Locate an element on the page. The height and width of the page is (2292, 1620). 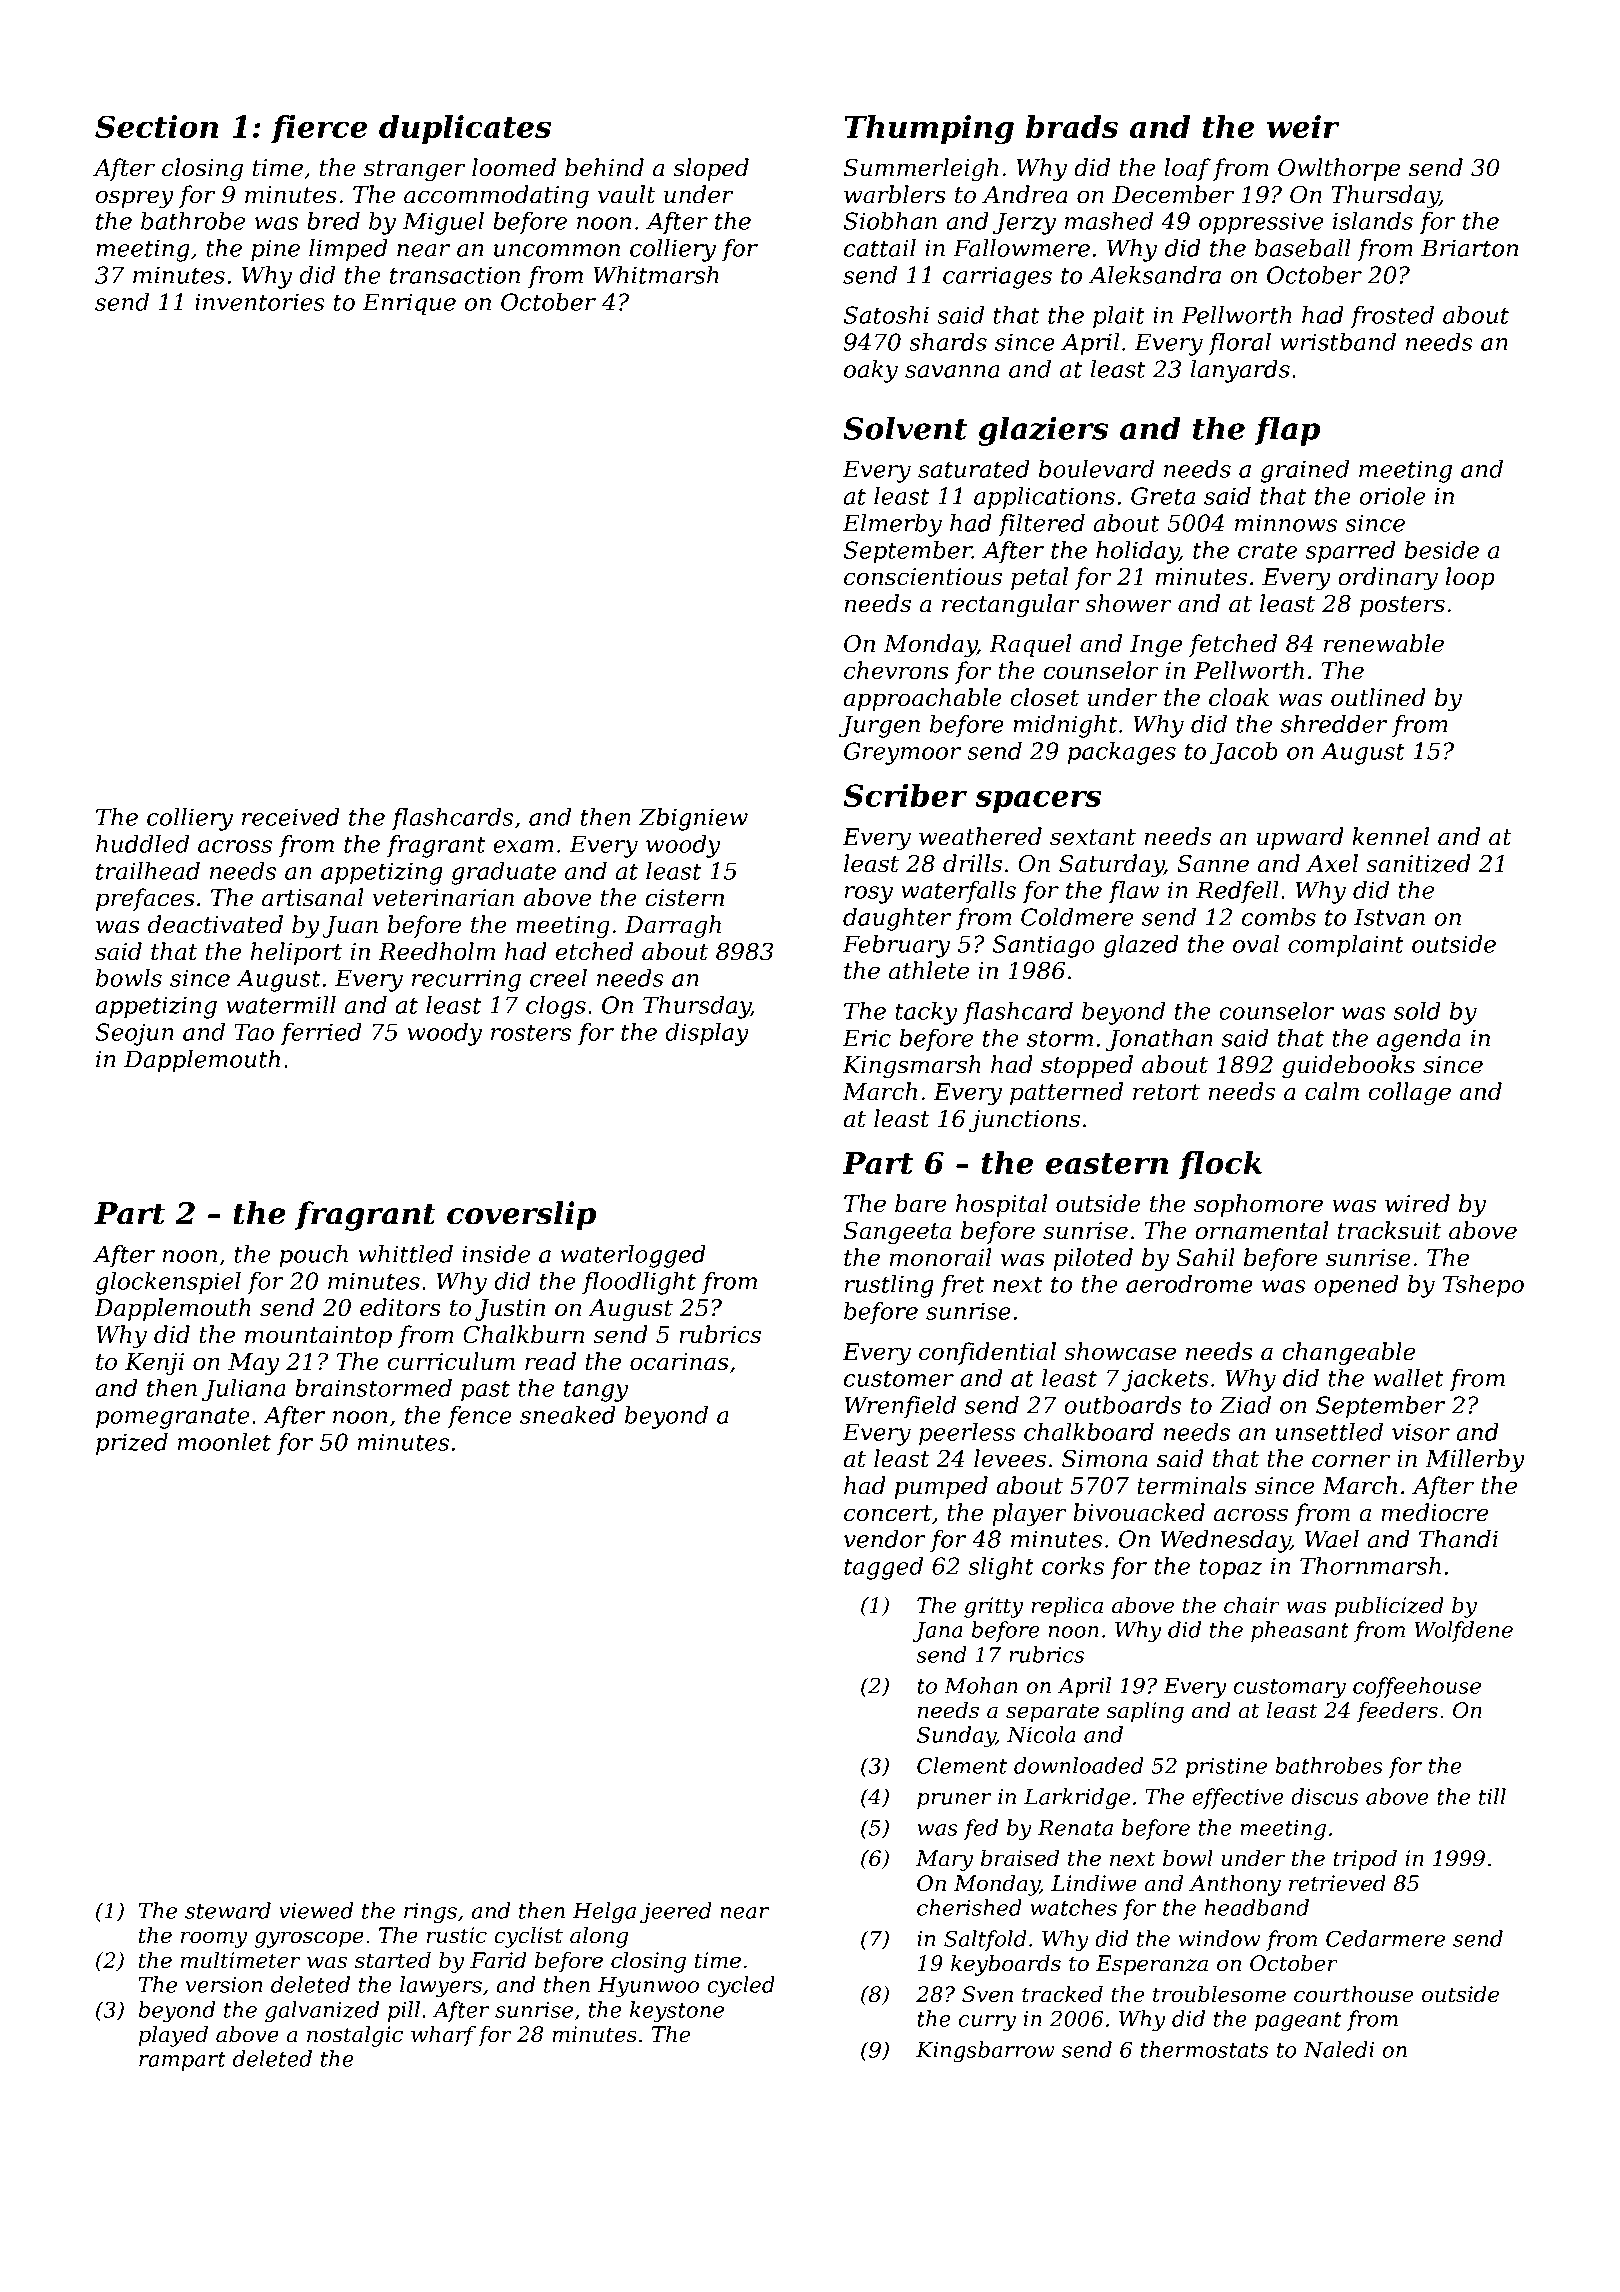
wharf is located at coordinates (443, 2036).
